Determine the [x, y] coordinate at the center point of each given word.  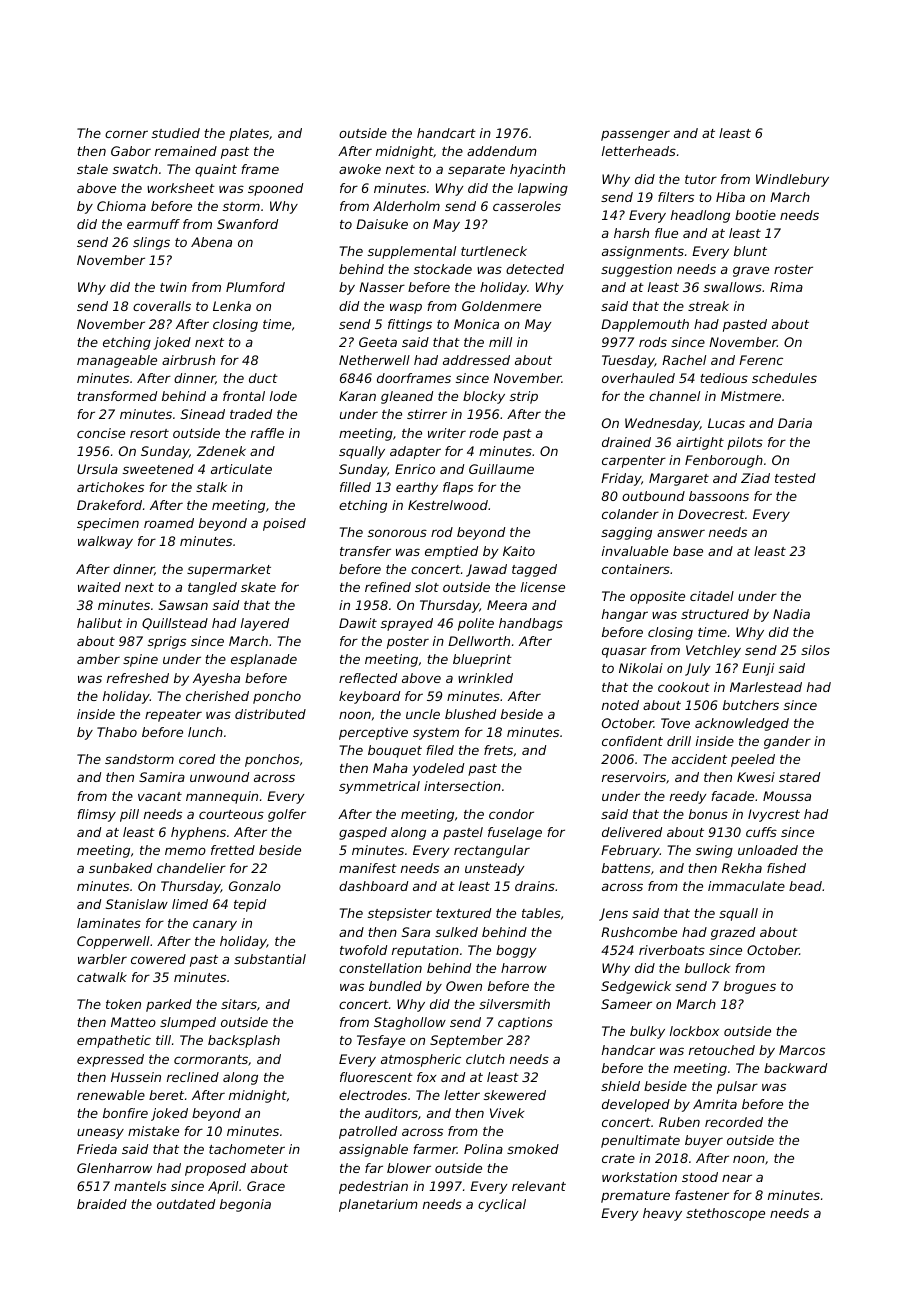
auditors [391, 1113]
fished [786, 868]
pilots [745, 443]
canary [215, 925]
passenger [635, 135]
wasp [406, 308]
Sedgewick [636, 987]
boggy [516, 951]
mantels [140, 1186]
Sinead [203, 414]
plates [249, 134]
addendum [502, 151]
